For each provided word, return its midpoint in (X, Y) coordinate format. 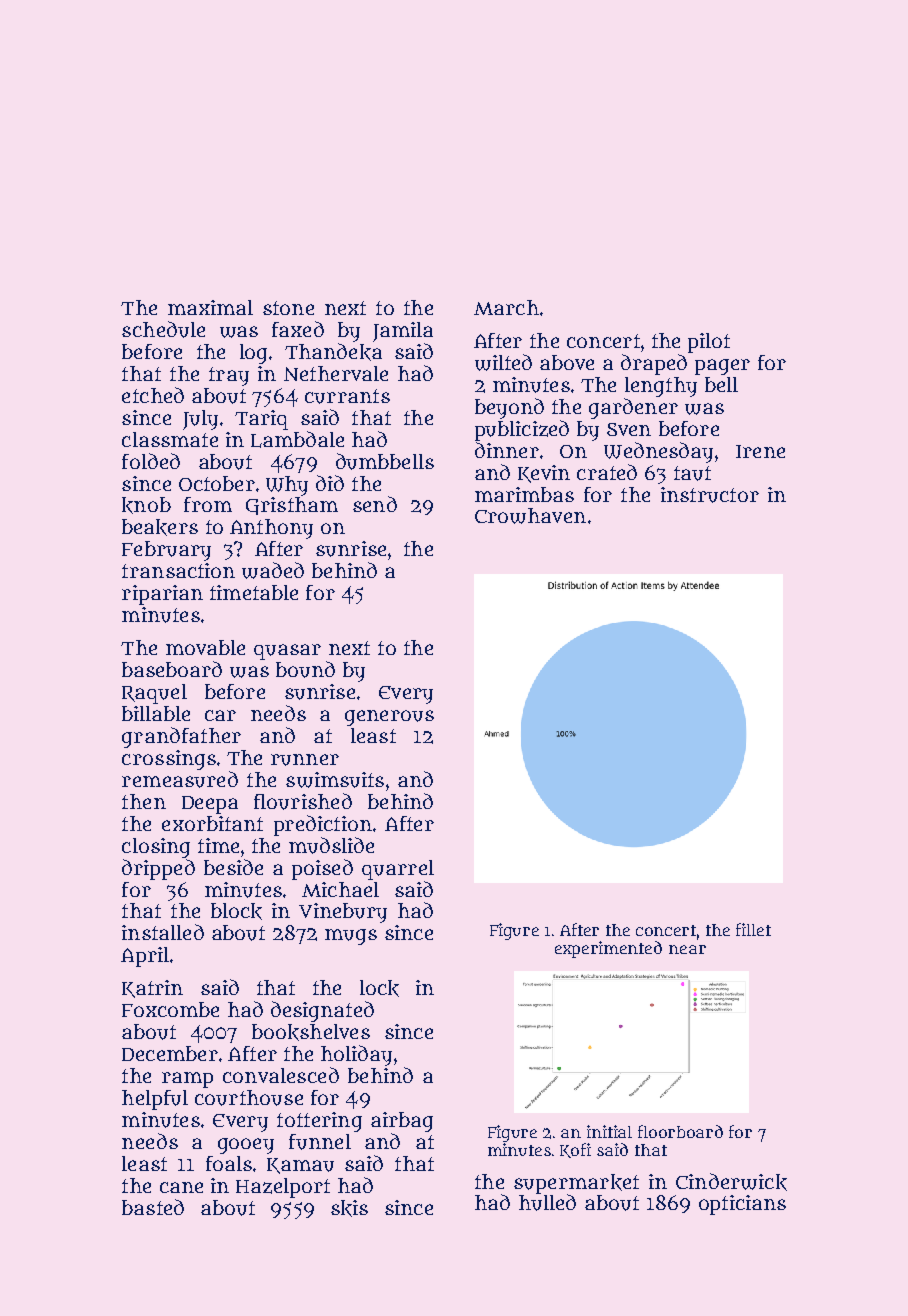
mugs (351, 937)
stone (288, 308)
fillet (753, 929)
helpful (155, 1100)
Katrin (152, 989)
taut (692, 473)
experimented (608, 949)
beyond (509, 408)
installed (163, 932)
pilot (709, 343)
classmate (170, 439)
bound (305, 669)
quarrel (398, 870)
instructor (710, 495)
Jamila (403, 332)
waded (273, 570)
